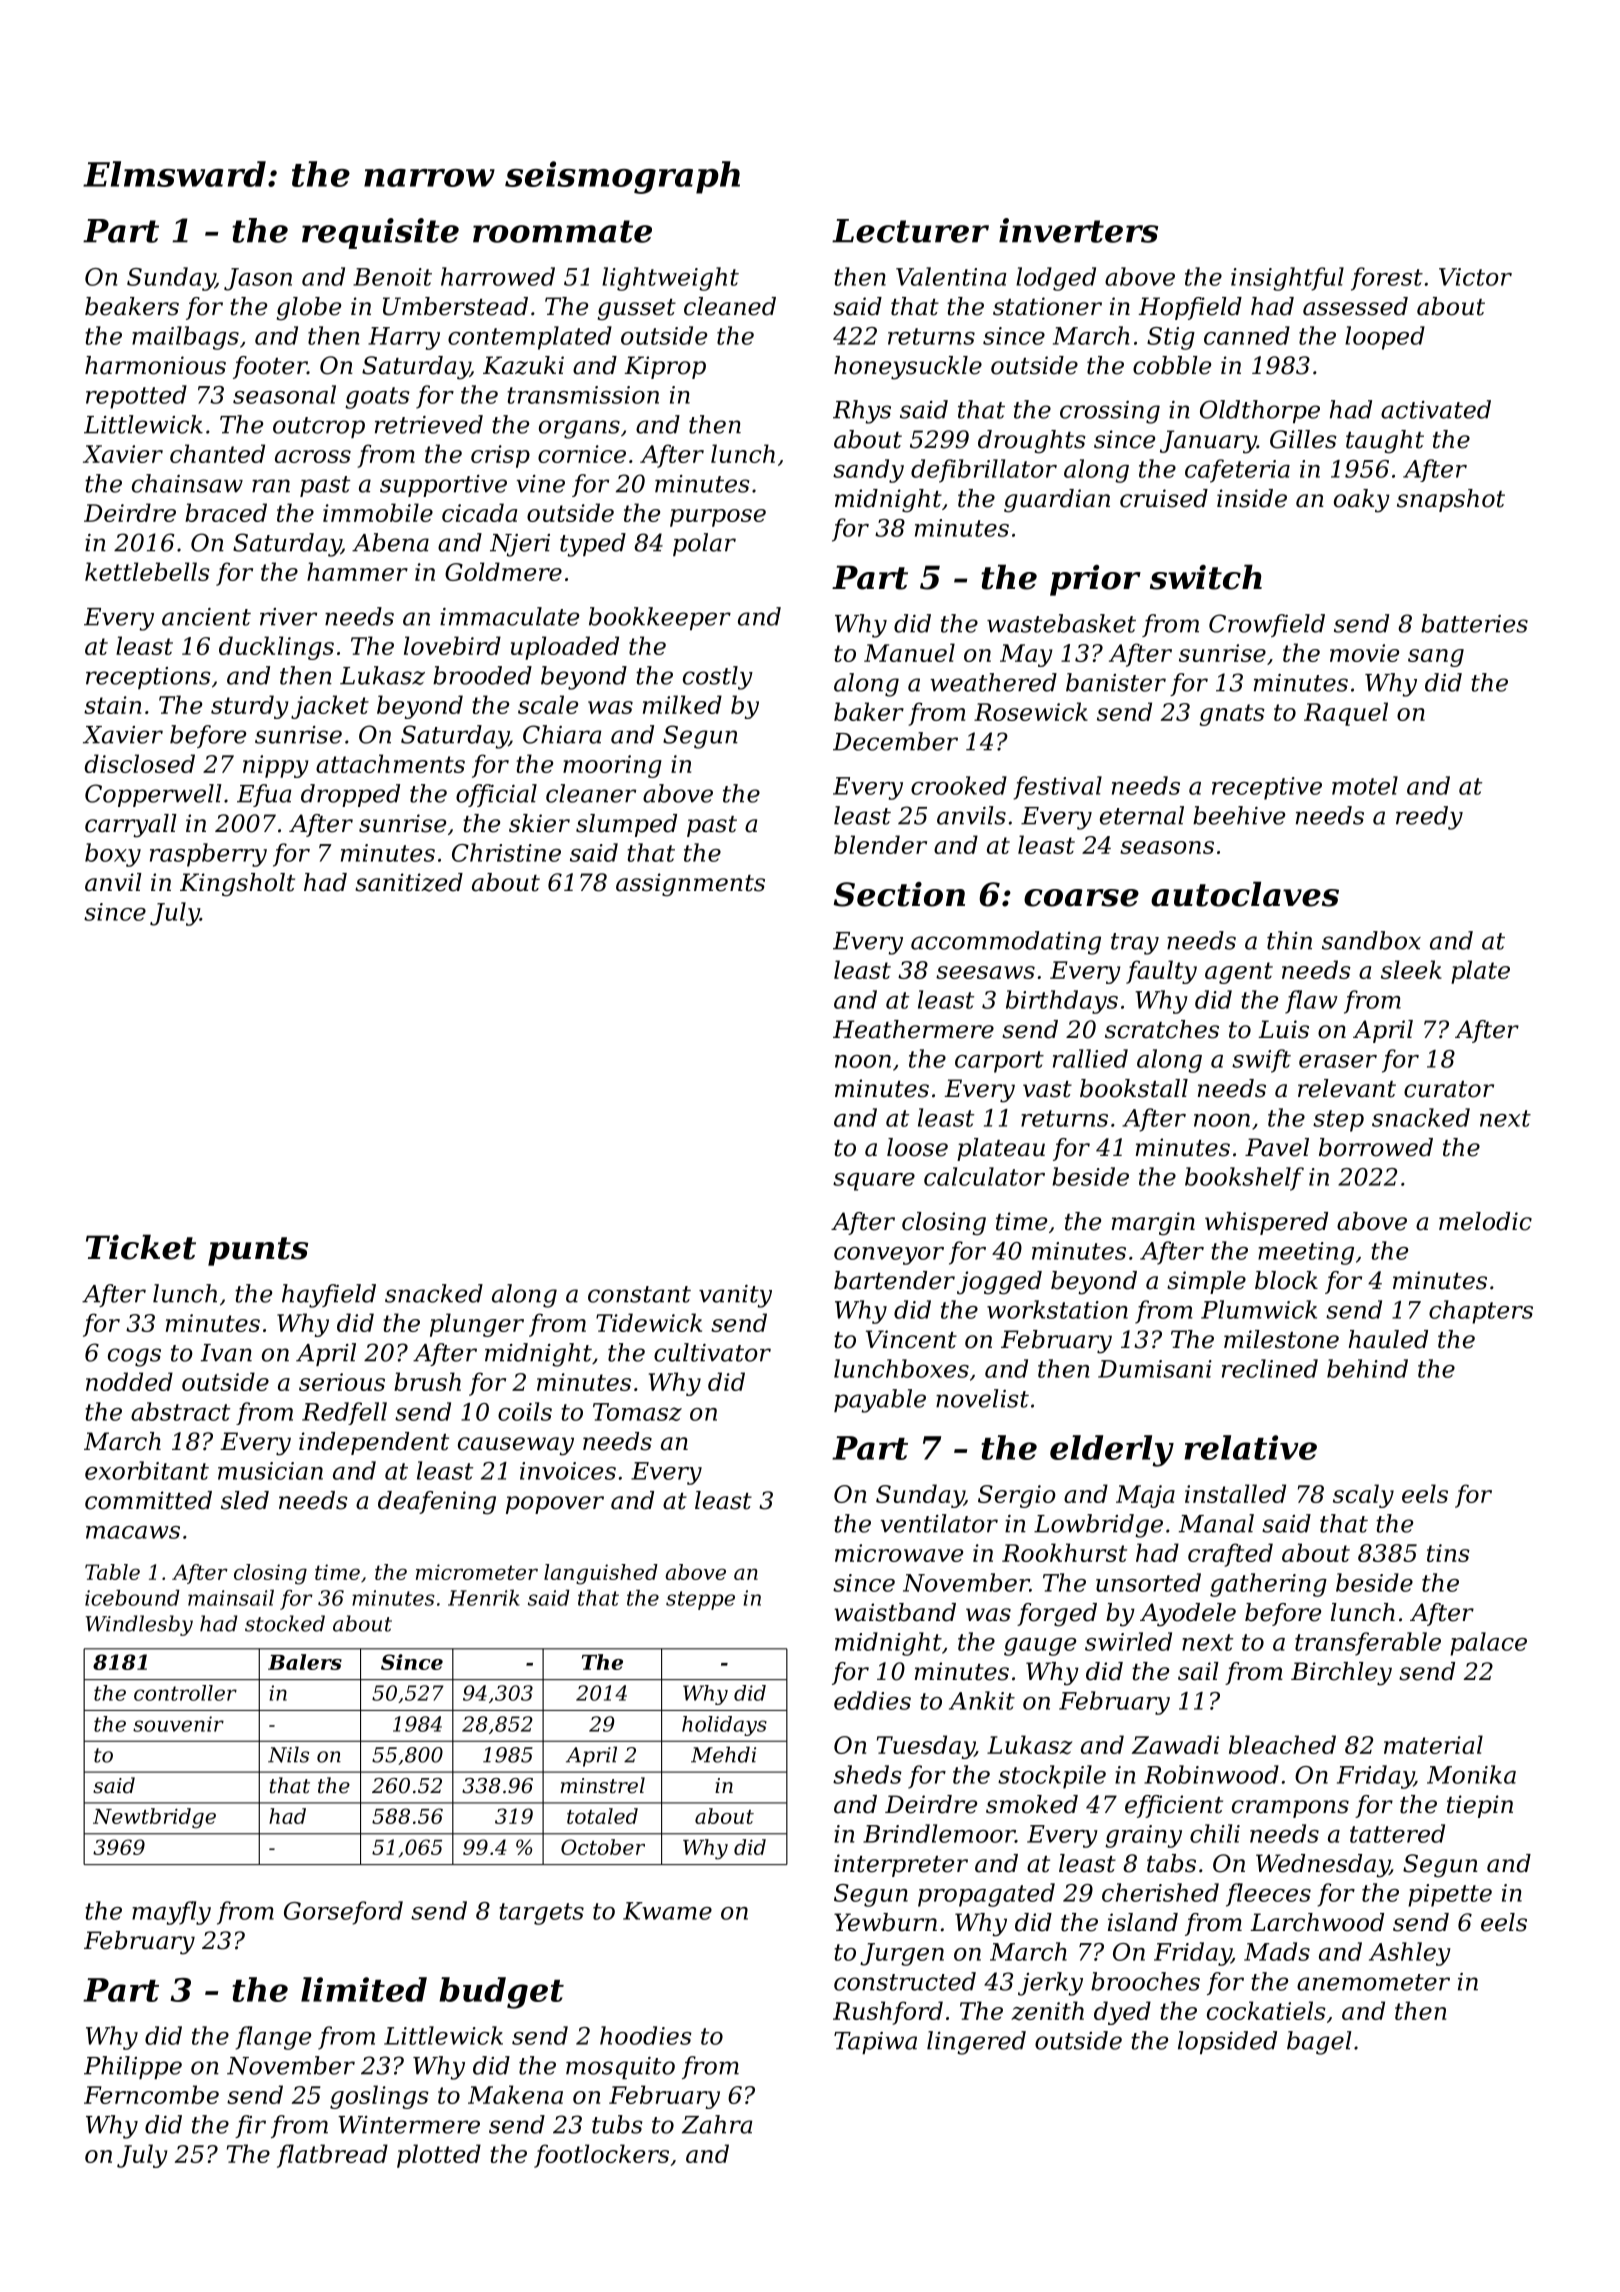 This screenshot has height=2292, width=1620. Describe the element at coordinates (951, 276) in the screenshot. I see `Valentina` at that location.
